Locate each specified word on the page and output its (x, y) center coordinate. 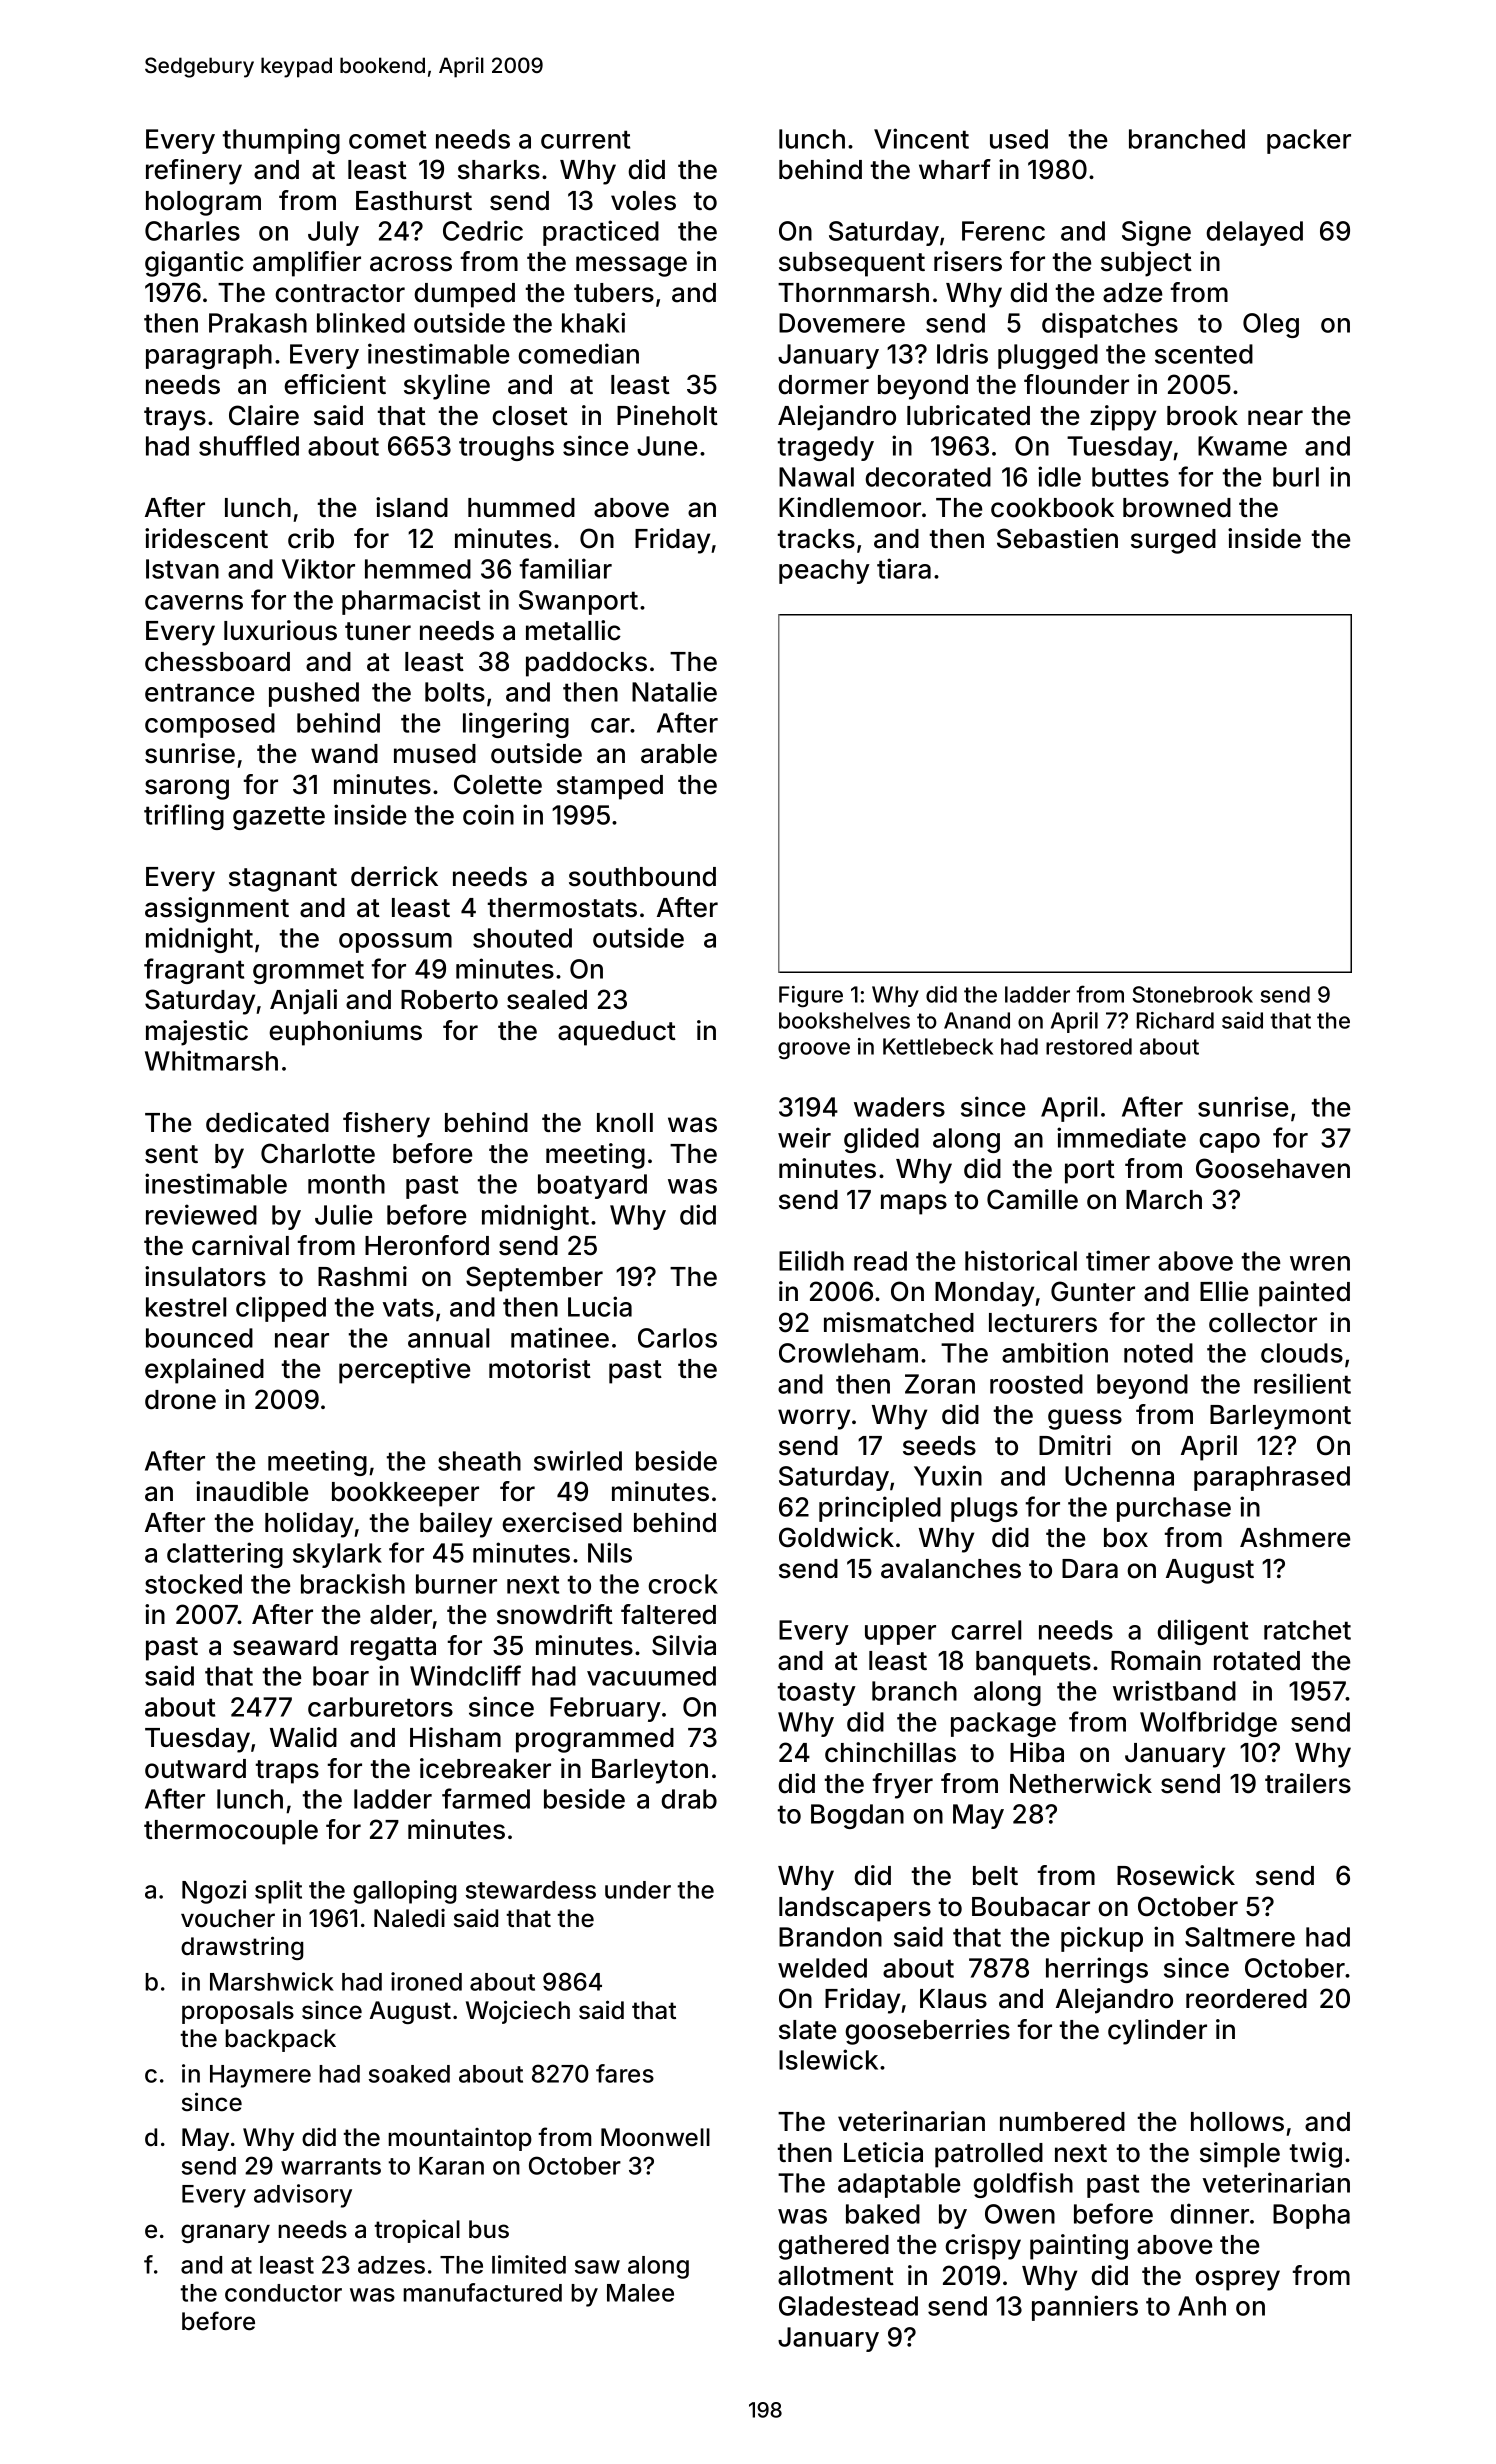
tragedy (826, 448)
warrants (331, 2166)
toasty (817, 1694)
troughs (506, 448)
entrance (199, 692)
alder (401, 1615)
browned (1177, 508)
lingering (516, 725)
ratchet (1307, 1630)
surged (1173, 541)
